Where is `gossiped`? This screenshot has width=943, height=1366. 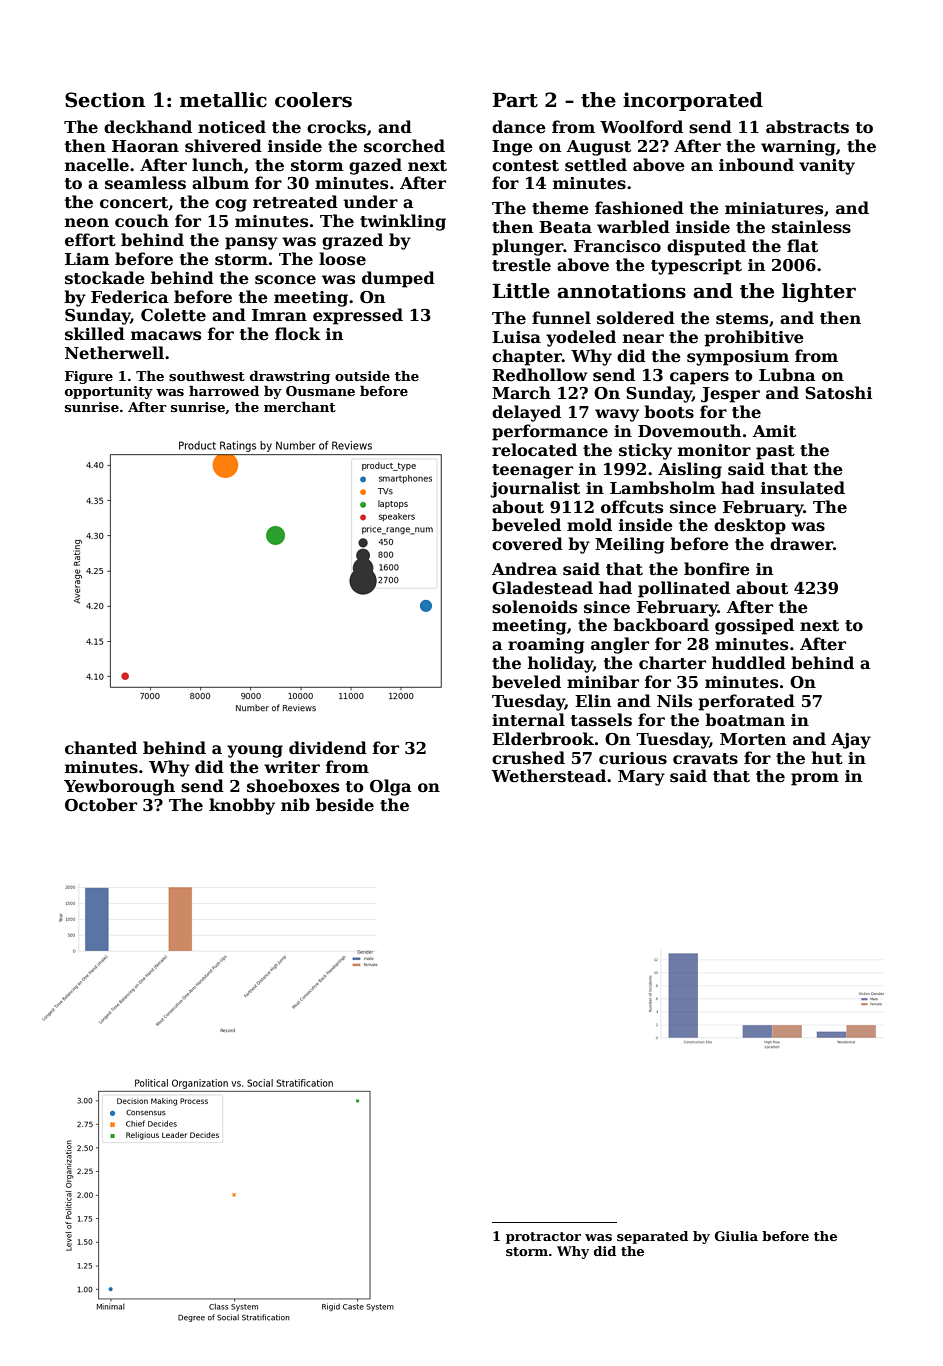
gossiped is located at coordinates (754, 626).
